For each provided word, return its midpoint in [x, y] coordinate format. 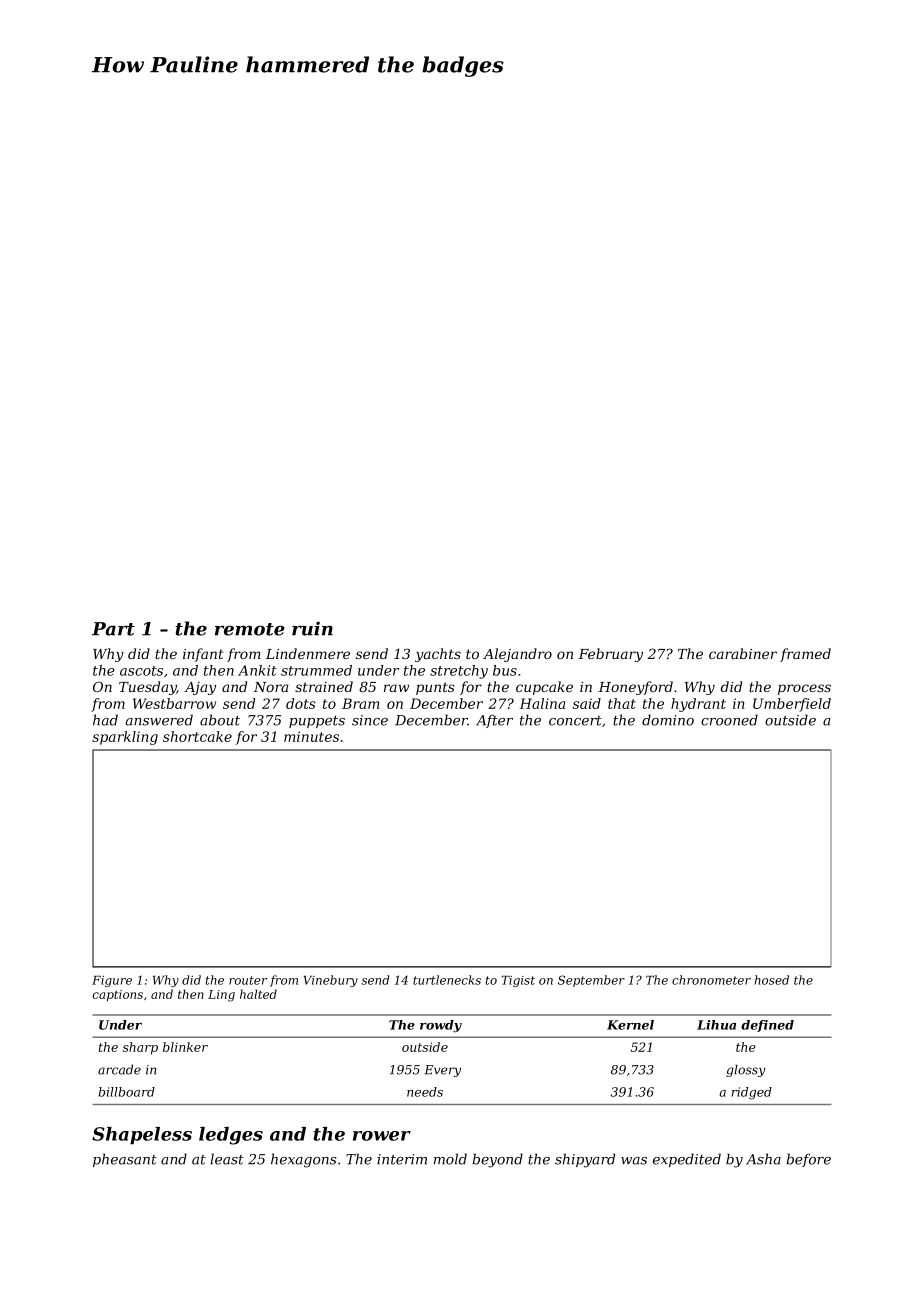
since [370, 720]
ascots [141, 671]
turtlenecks [447, 980]
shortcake [197, 736]
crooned [729, 720]
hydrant [698, 705]
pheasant [125, 1160]
